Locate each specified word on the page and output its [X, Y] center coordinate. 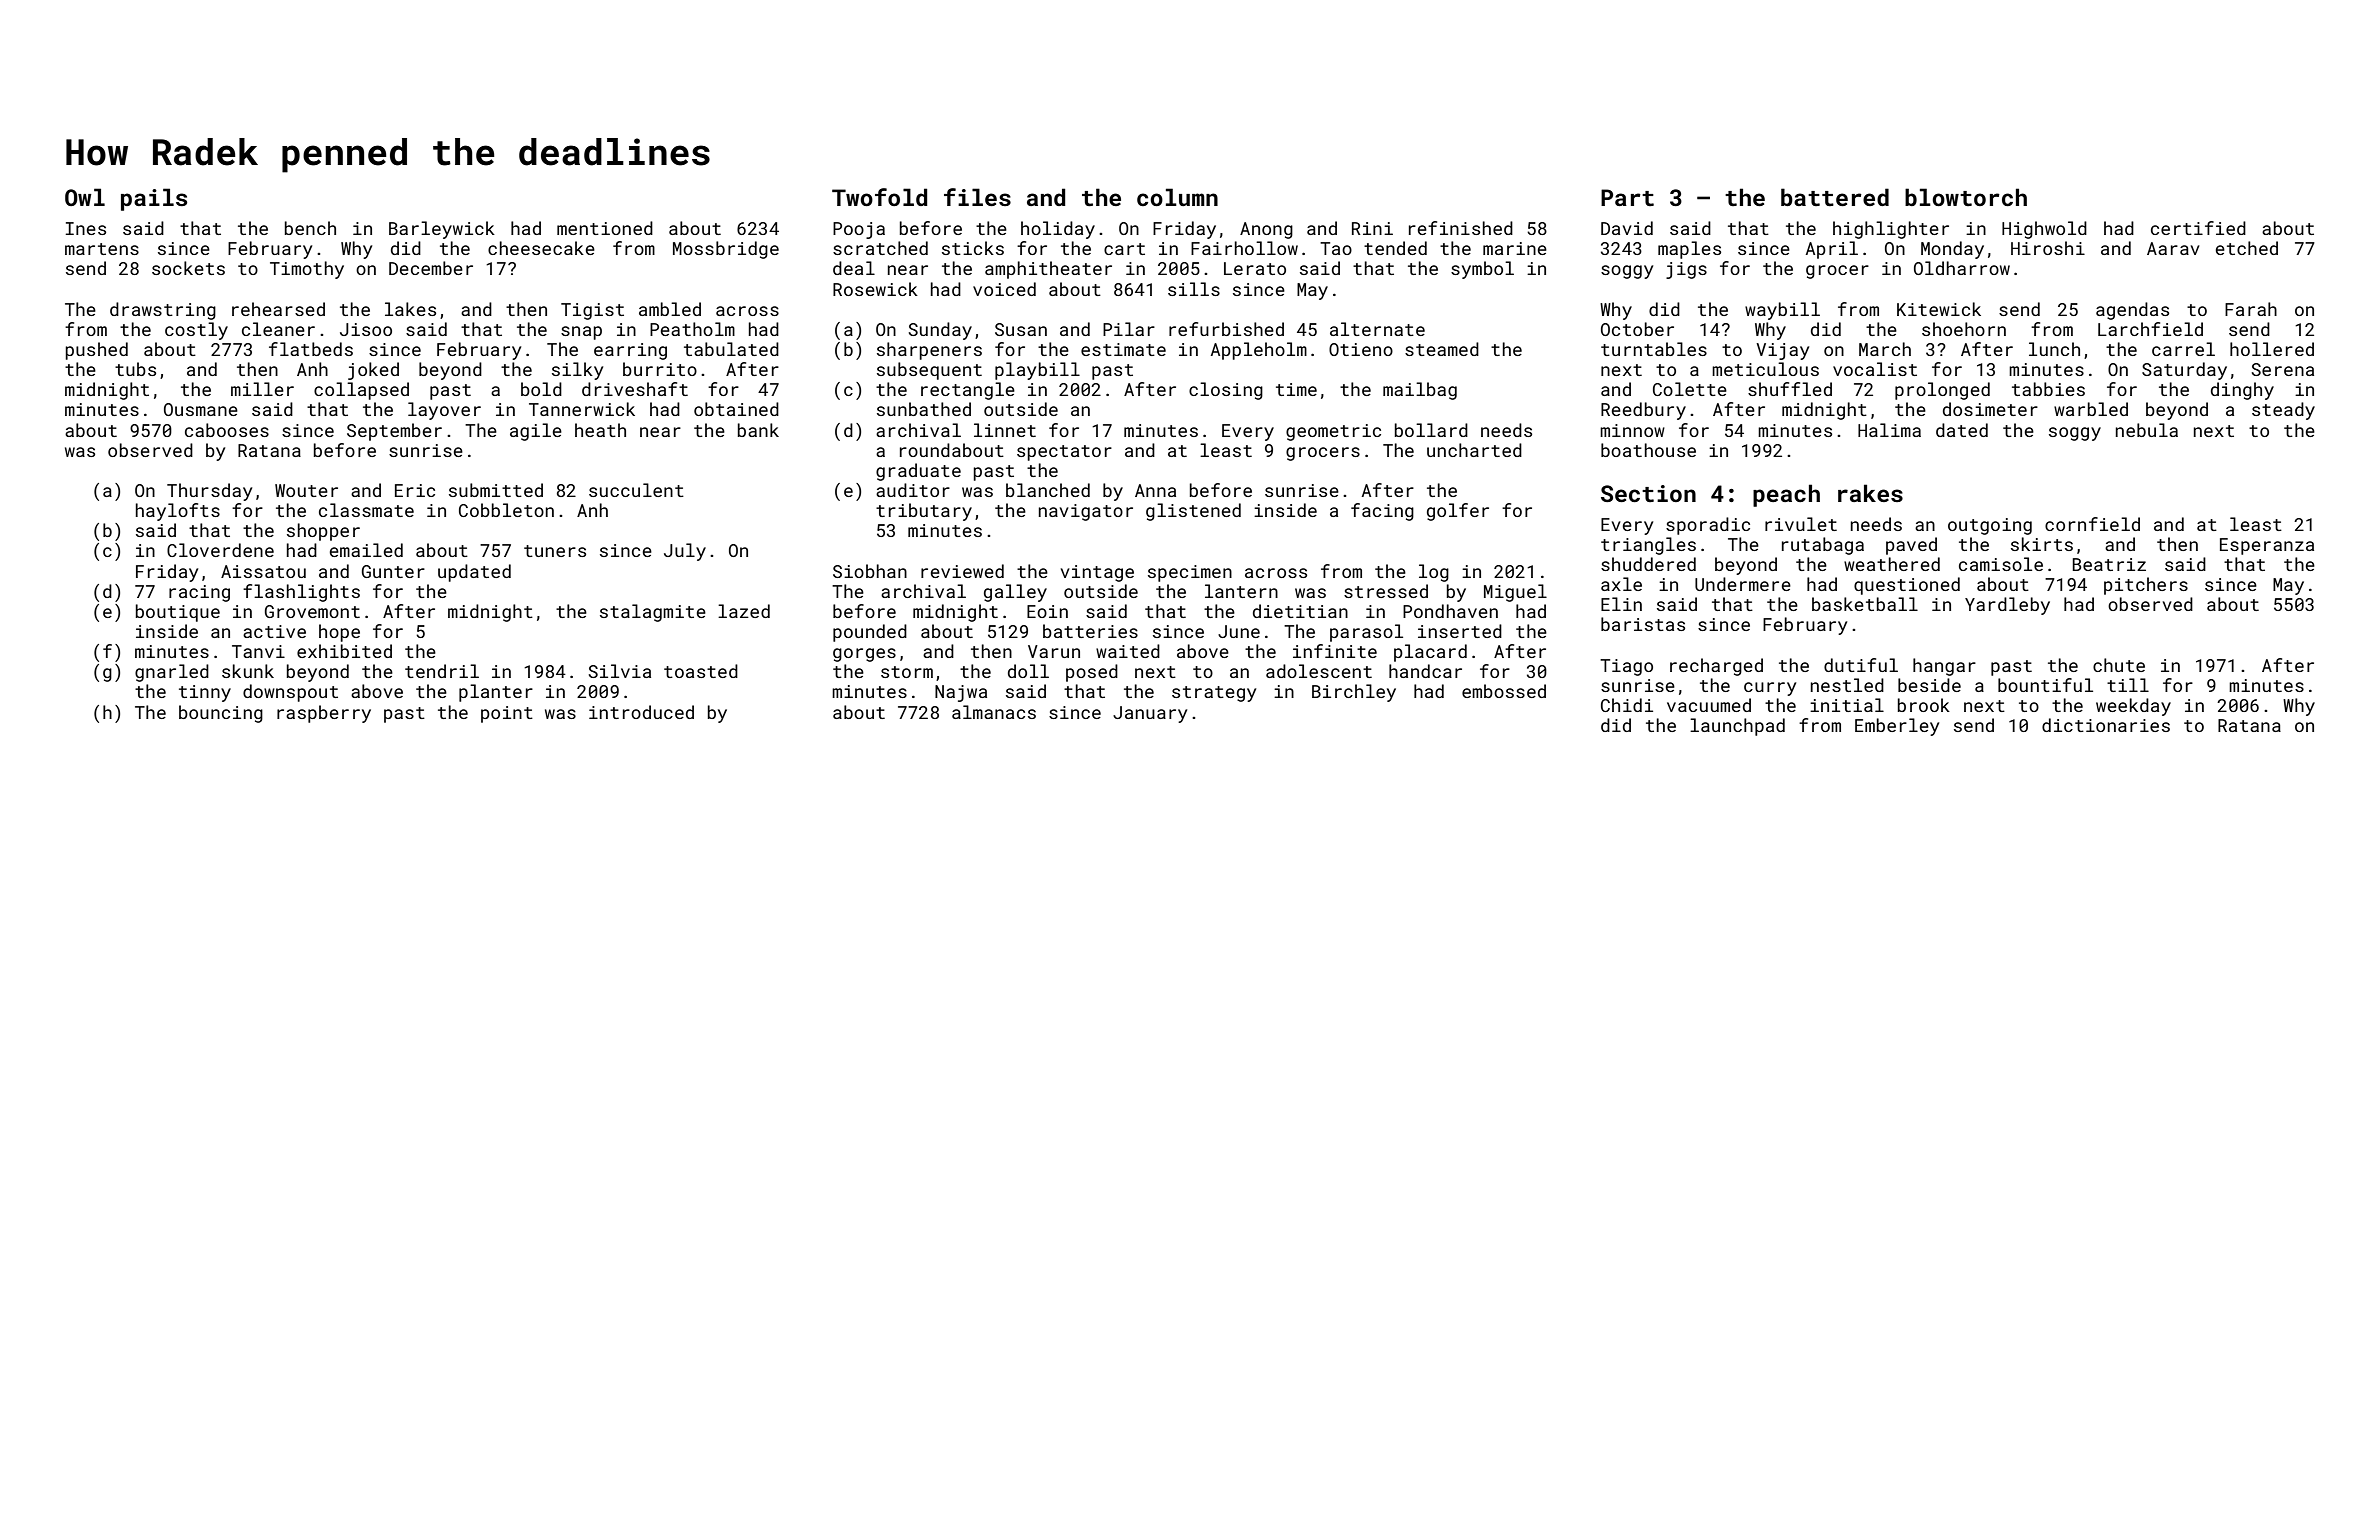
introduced [641, 712]
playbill [1037, 371]
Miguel [1515, 593]
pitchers [2146, 586]
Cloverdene [220, 550]
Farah [2251, 309]
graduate [918, 472]
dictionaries [2106, 725]
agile [536, 432]
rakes [1870, 493]
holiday [1058, 230]
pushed [96, 351]
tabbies [2048, 389]
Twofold [879, 197]
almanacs [994, 712]
